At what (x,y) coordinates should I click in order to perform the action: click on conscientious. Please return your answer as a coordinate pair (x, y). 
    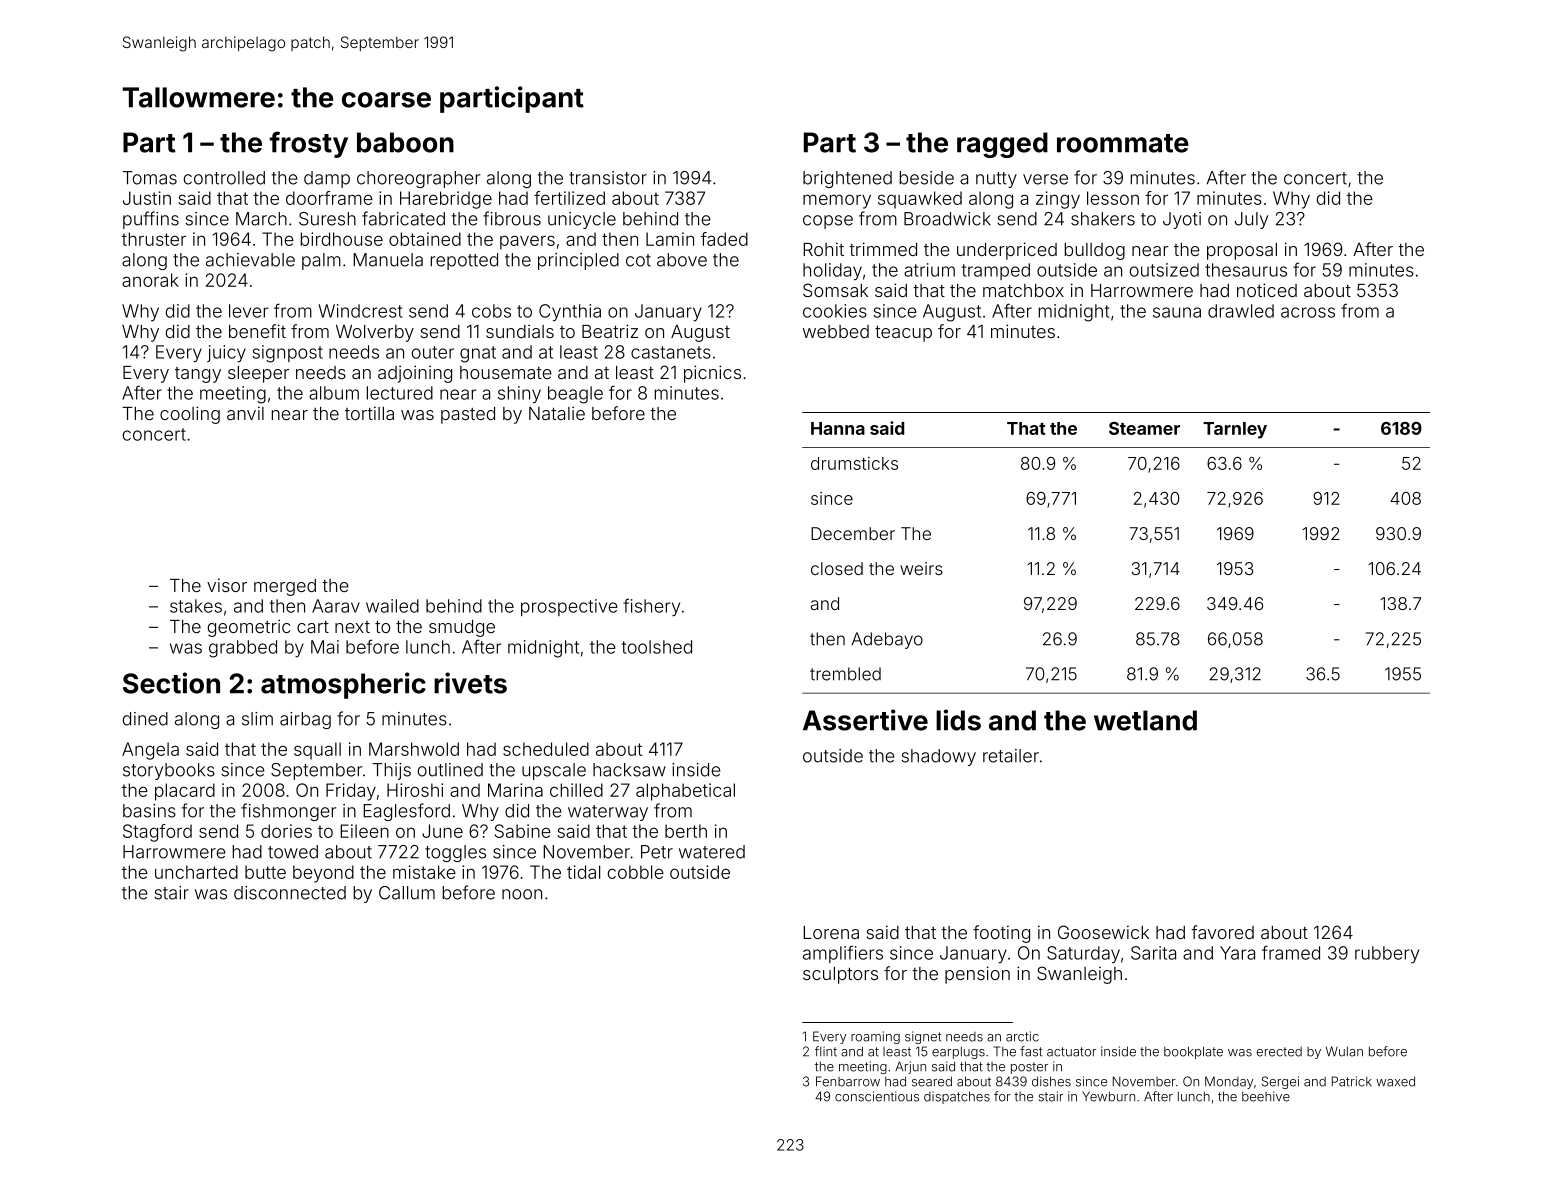
    Looking at the image, I should click on (877, 1096).
